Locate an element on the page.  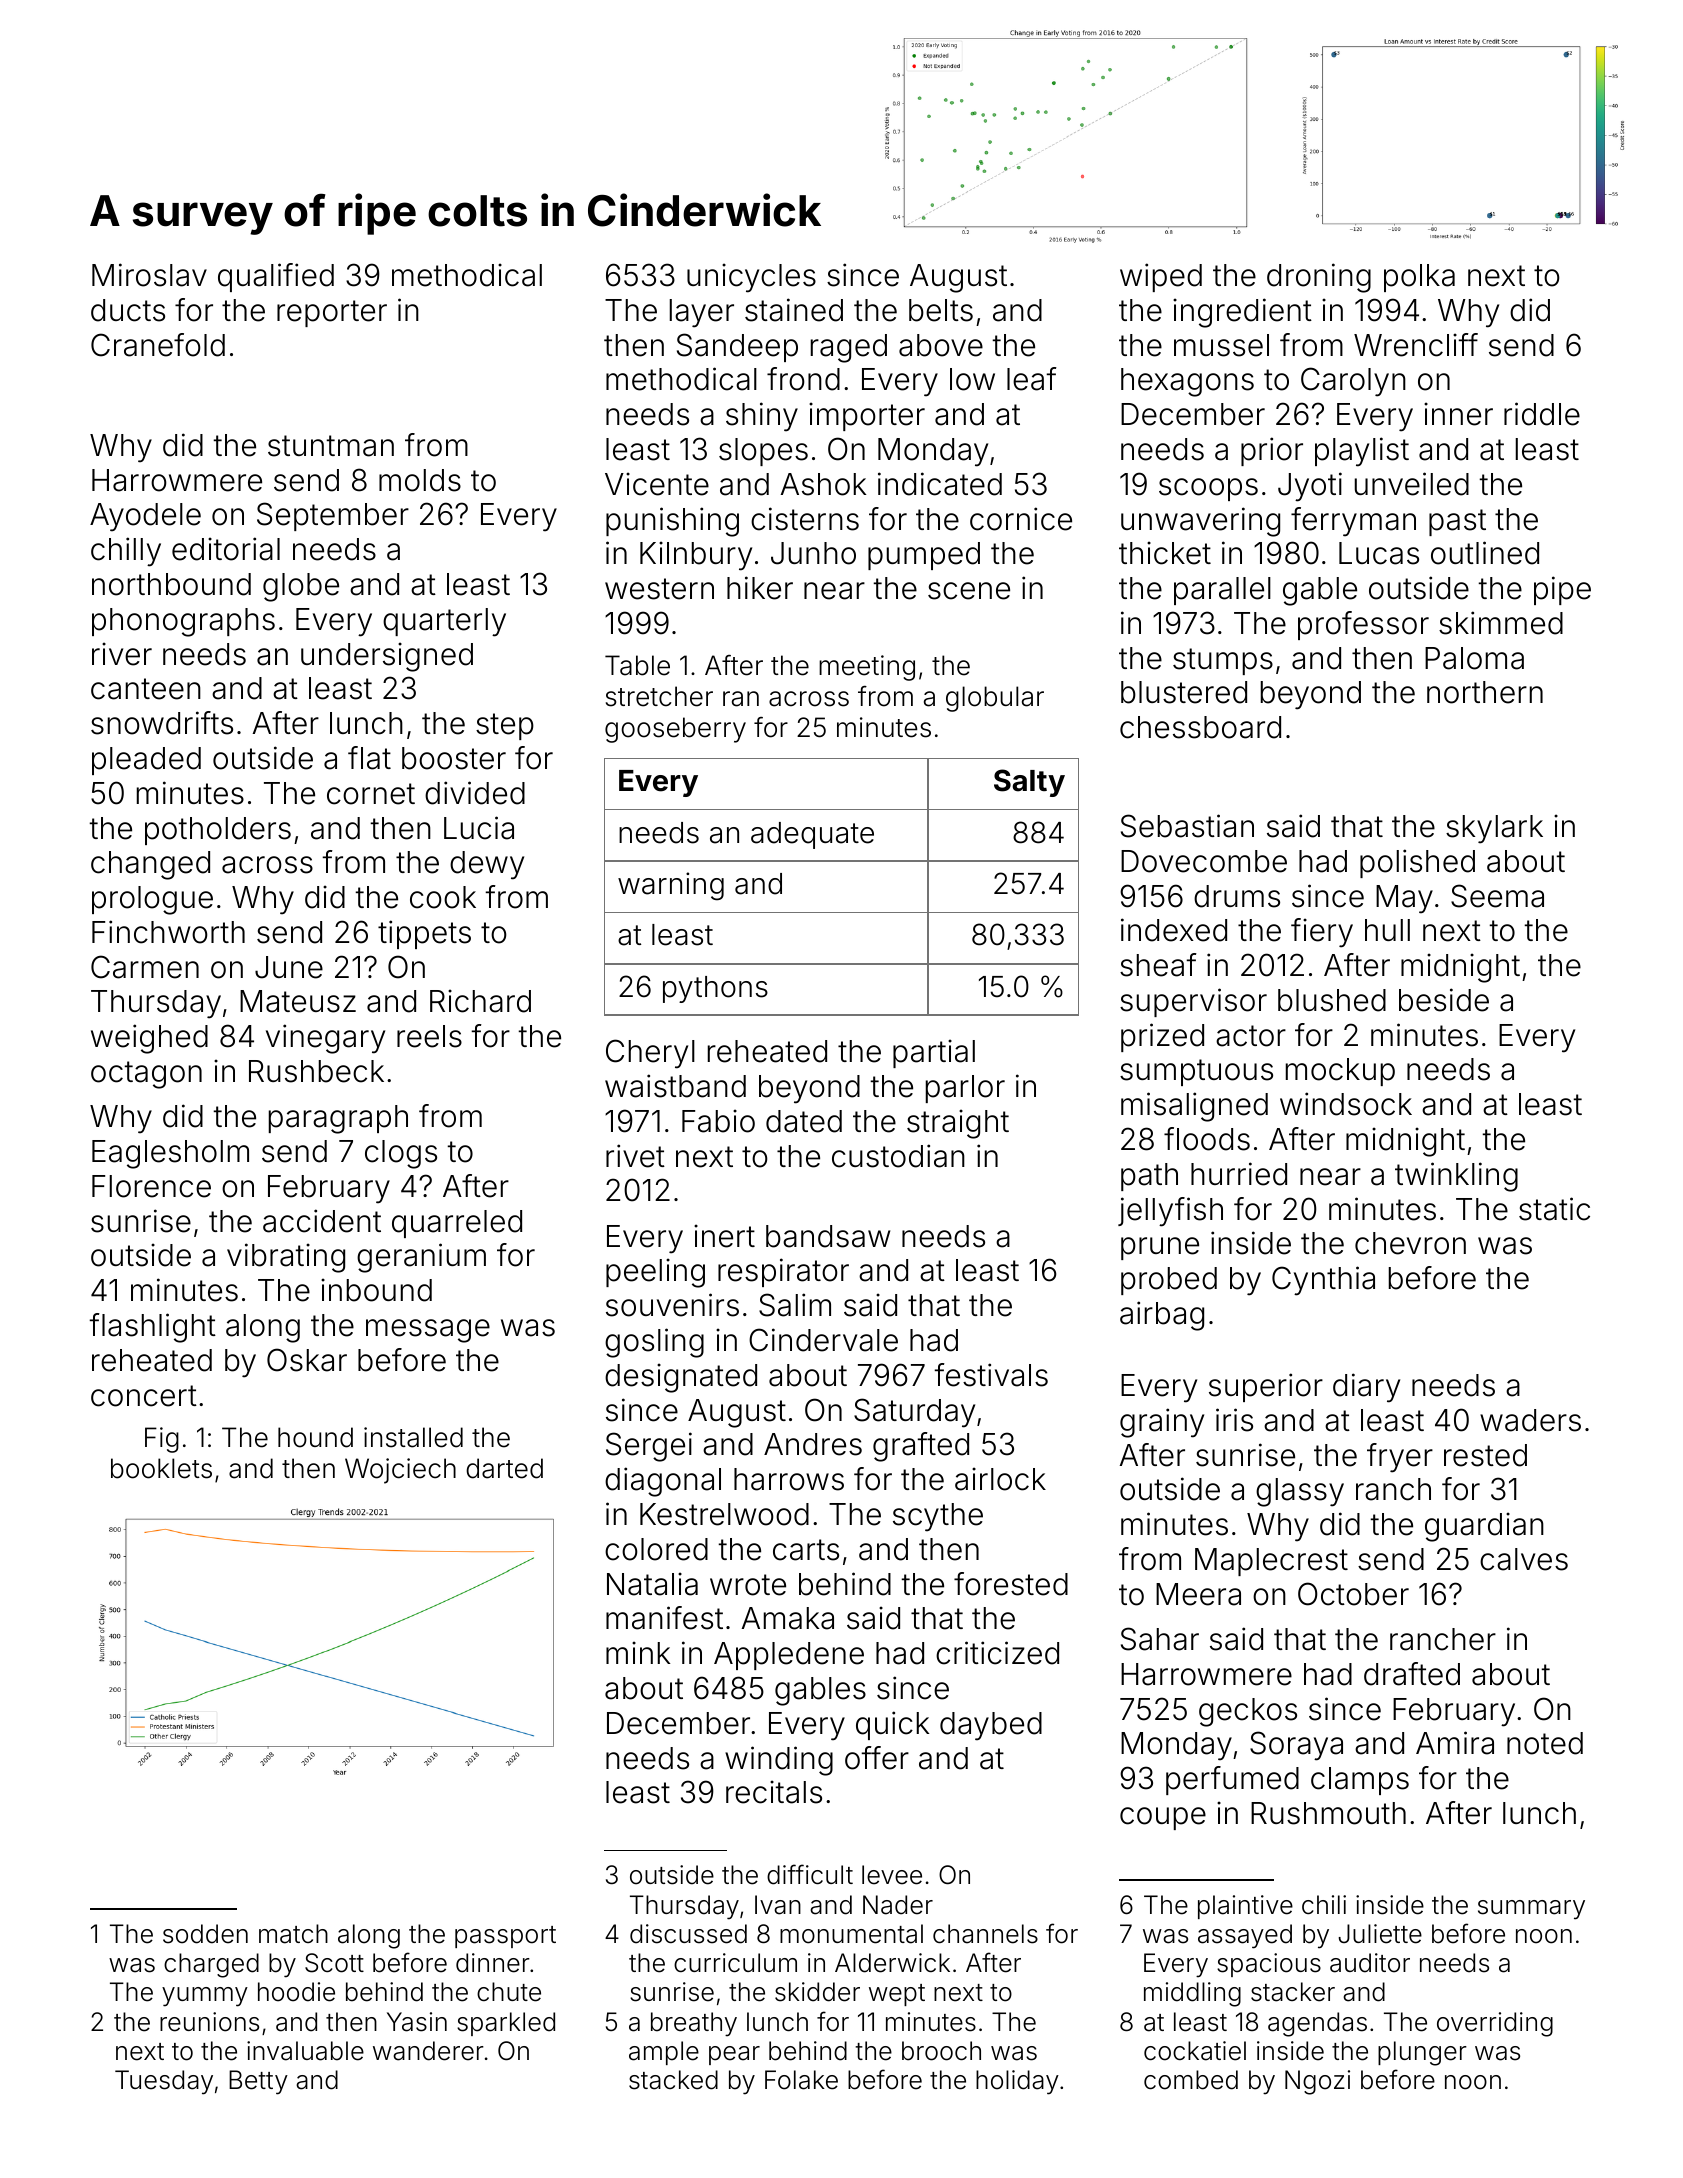
Seema is located at coordinates (1497, 896).
